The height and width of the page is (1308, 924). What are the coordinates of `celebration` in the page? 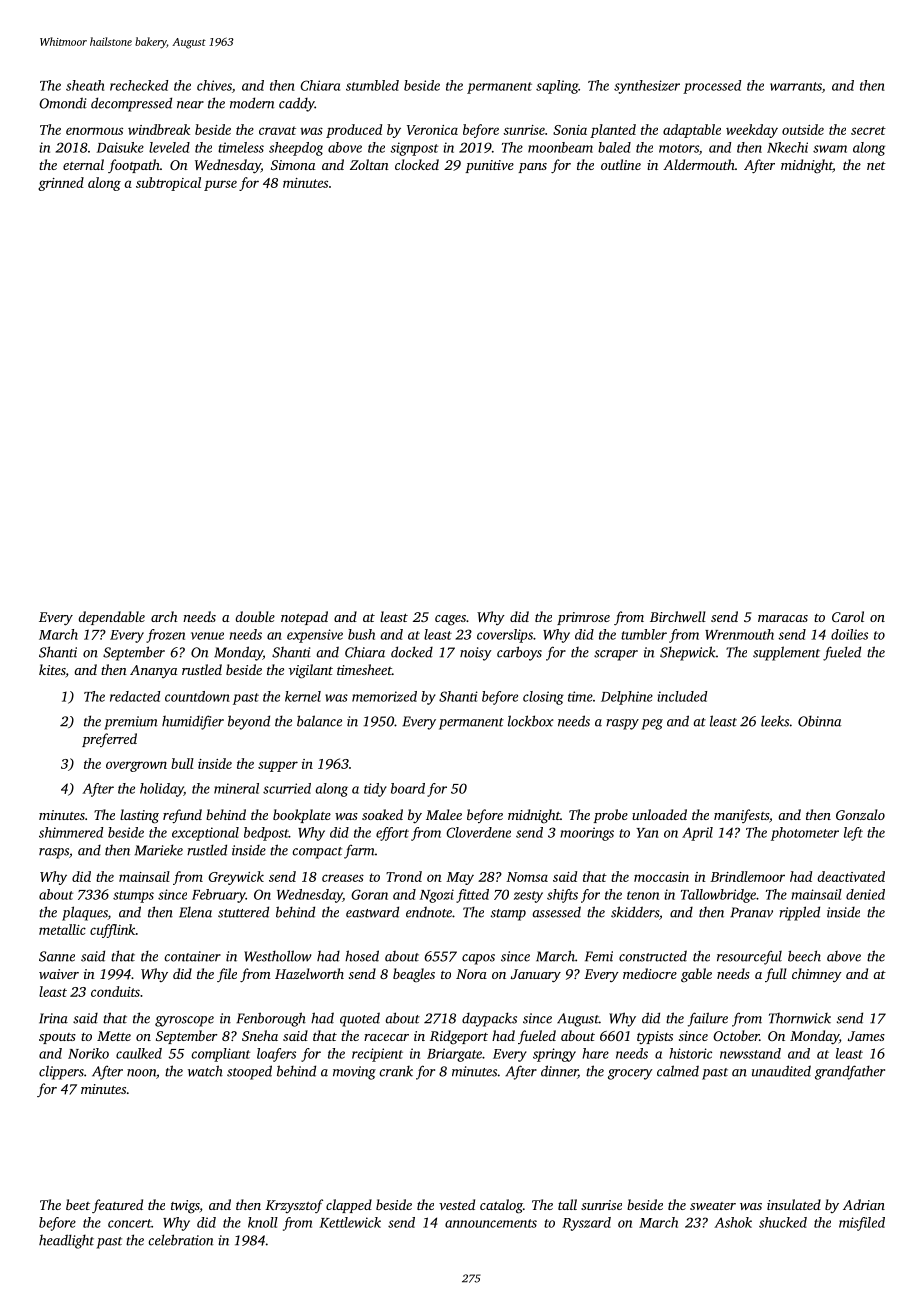 It's located at (181, 1240).
